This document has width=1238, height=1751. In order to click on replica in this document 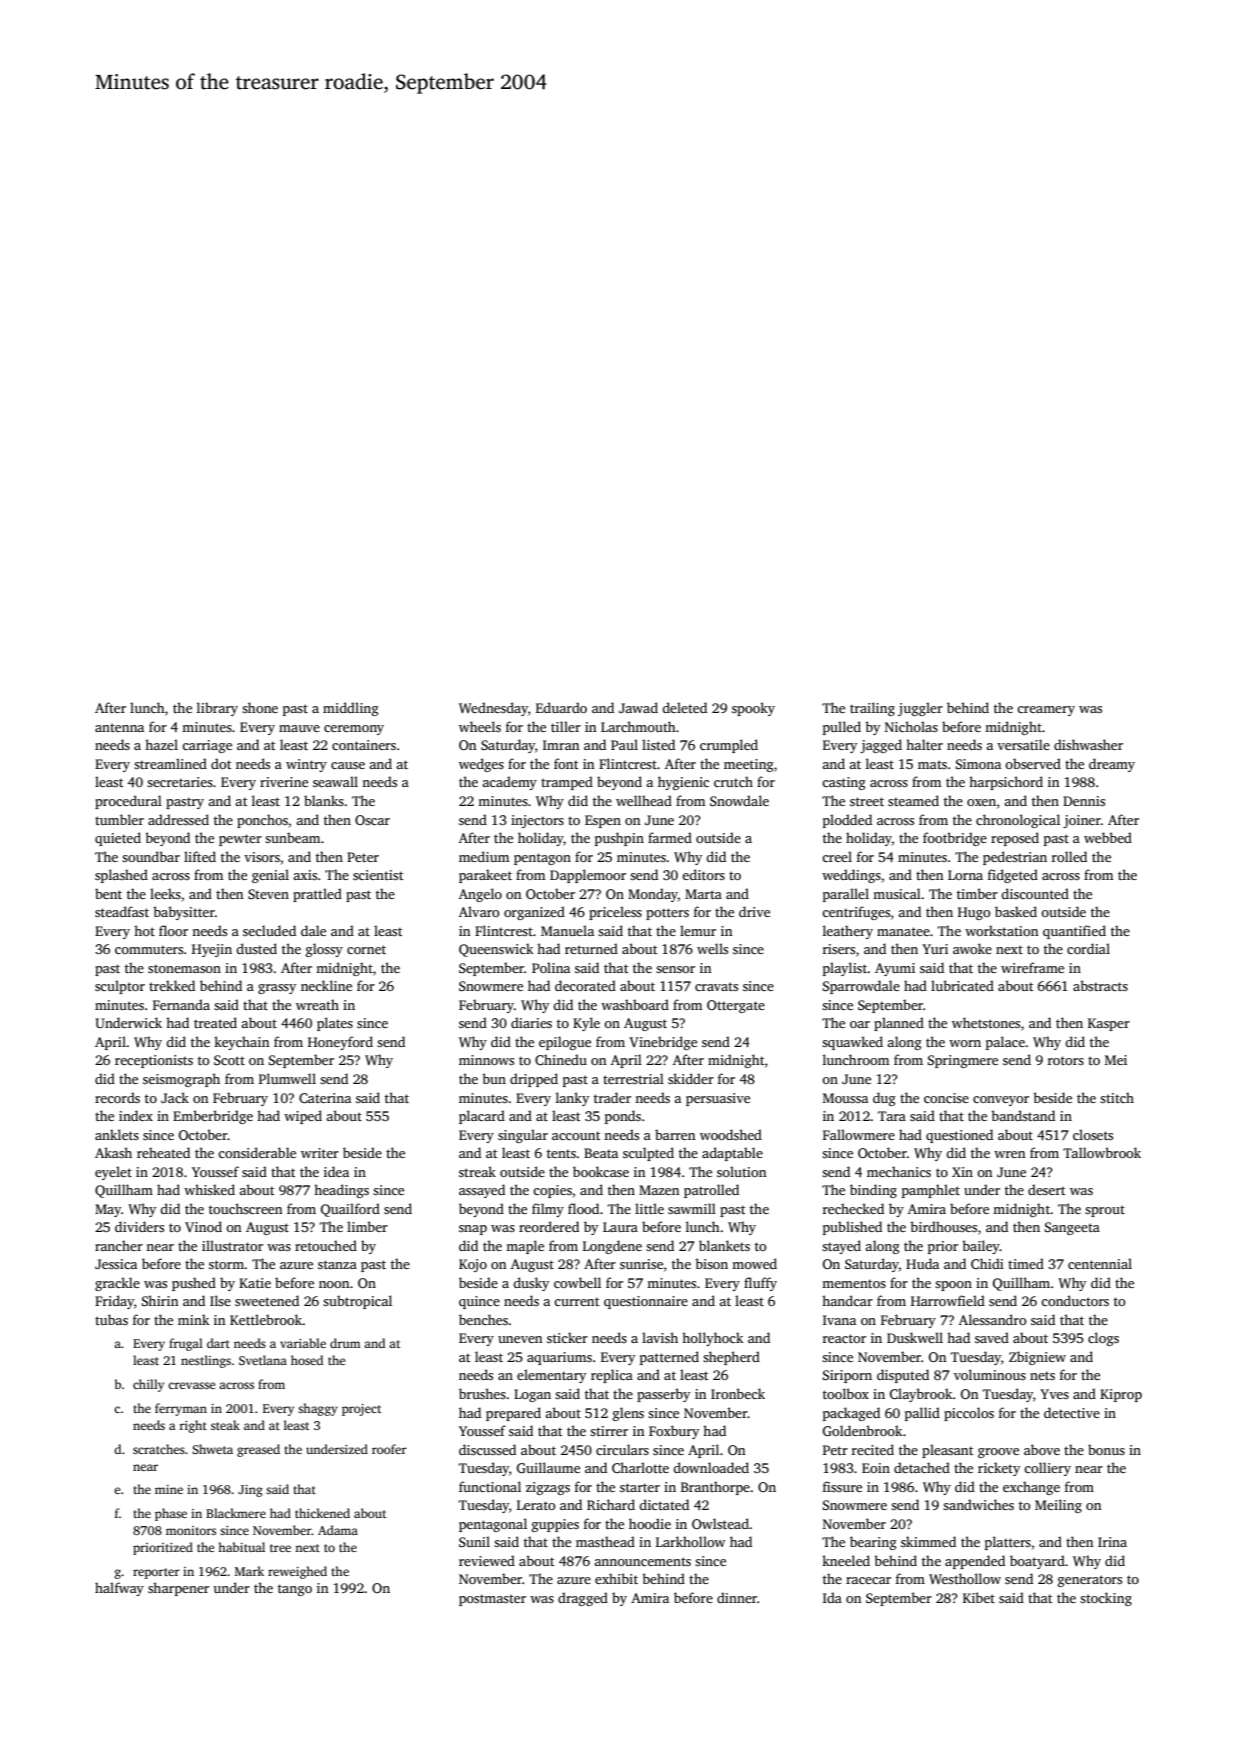, I will do `click(612, 1376)`.
